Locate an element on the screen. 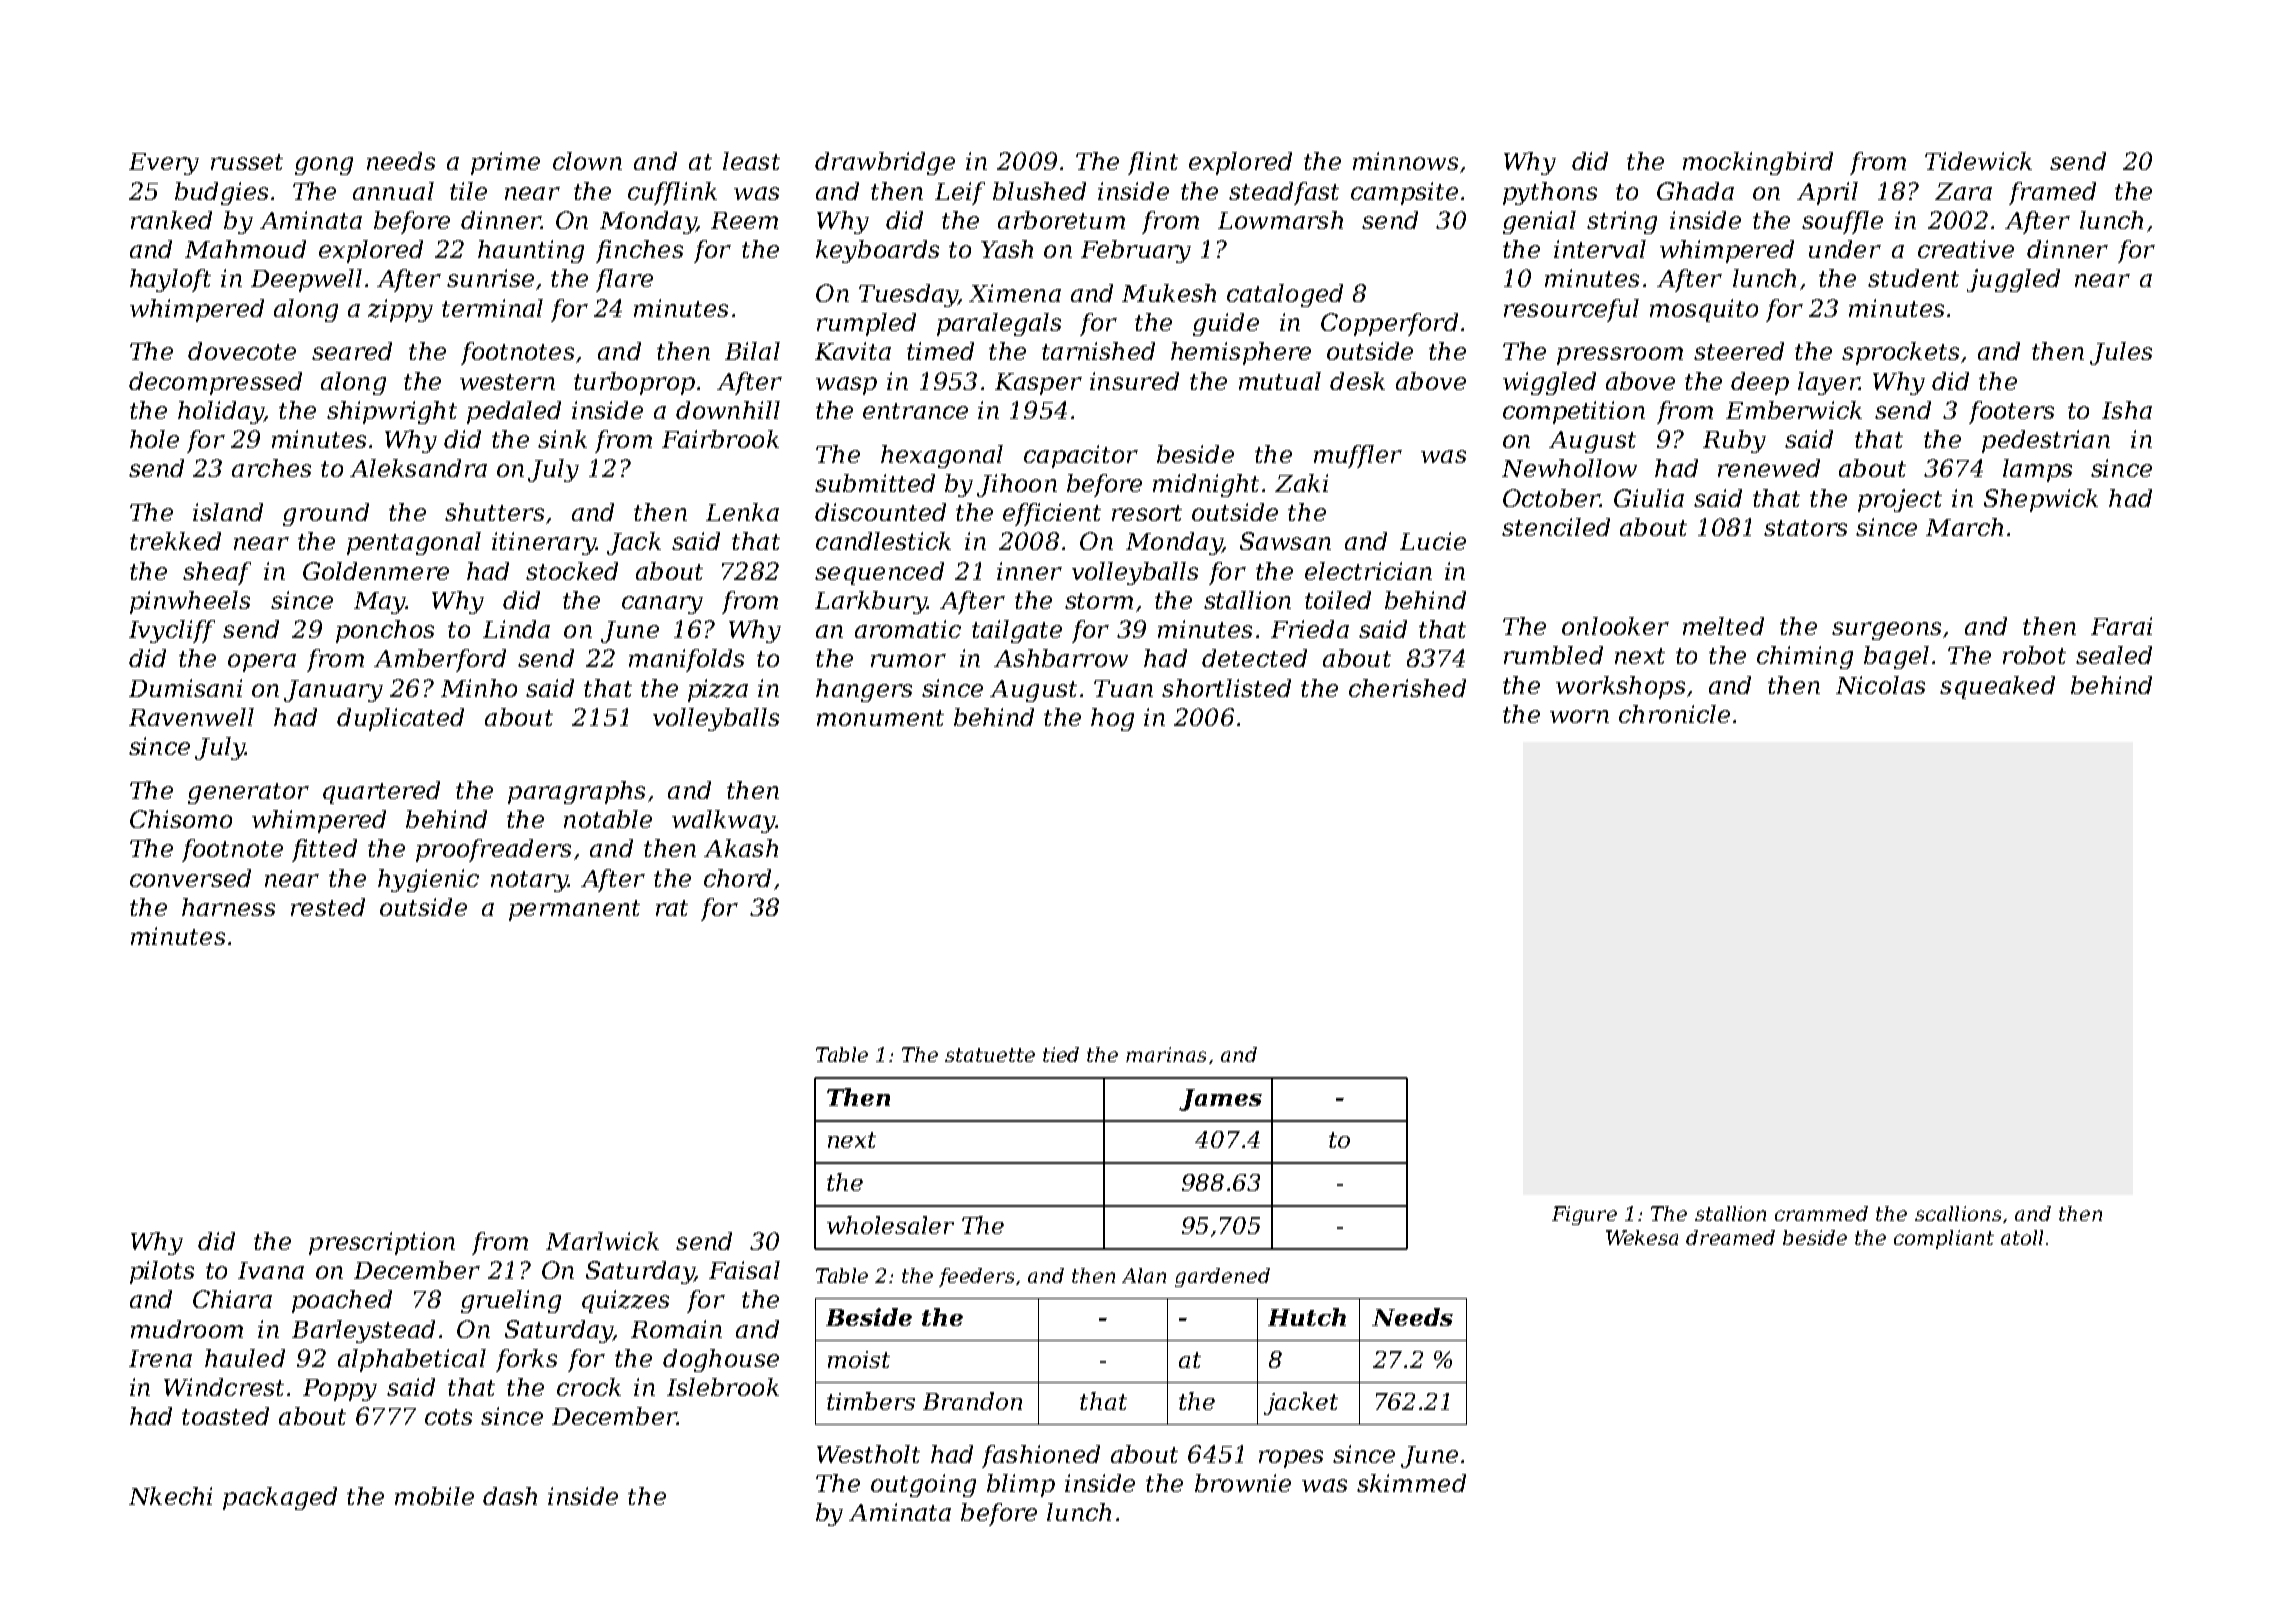 This screenshot has height=1614, width=2282. Larkbury is located at coordinates (871, 602).
